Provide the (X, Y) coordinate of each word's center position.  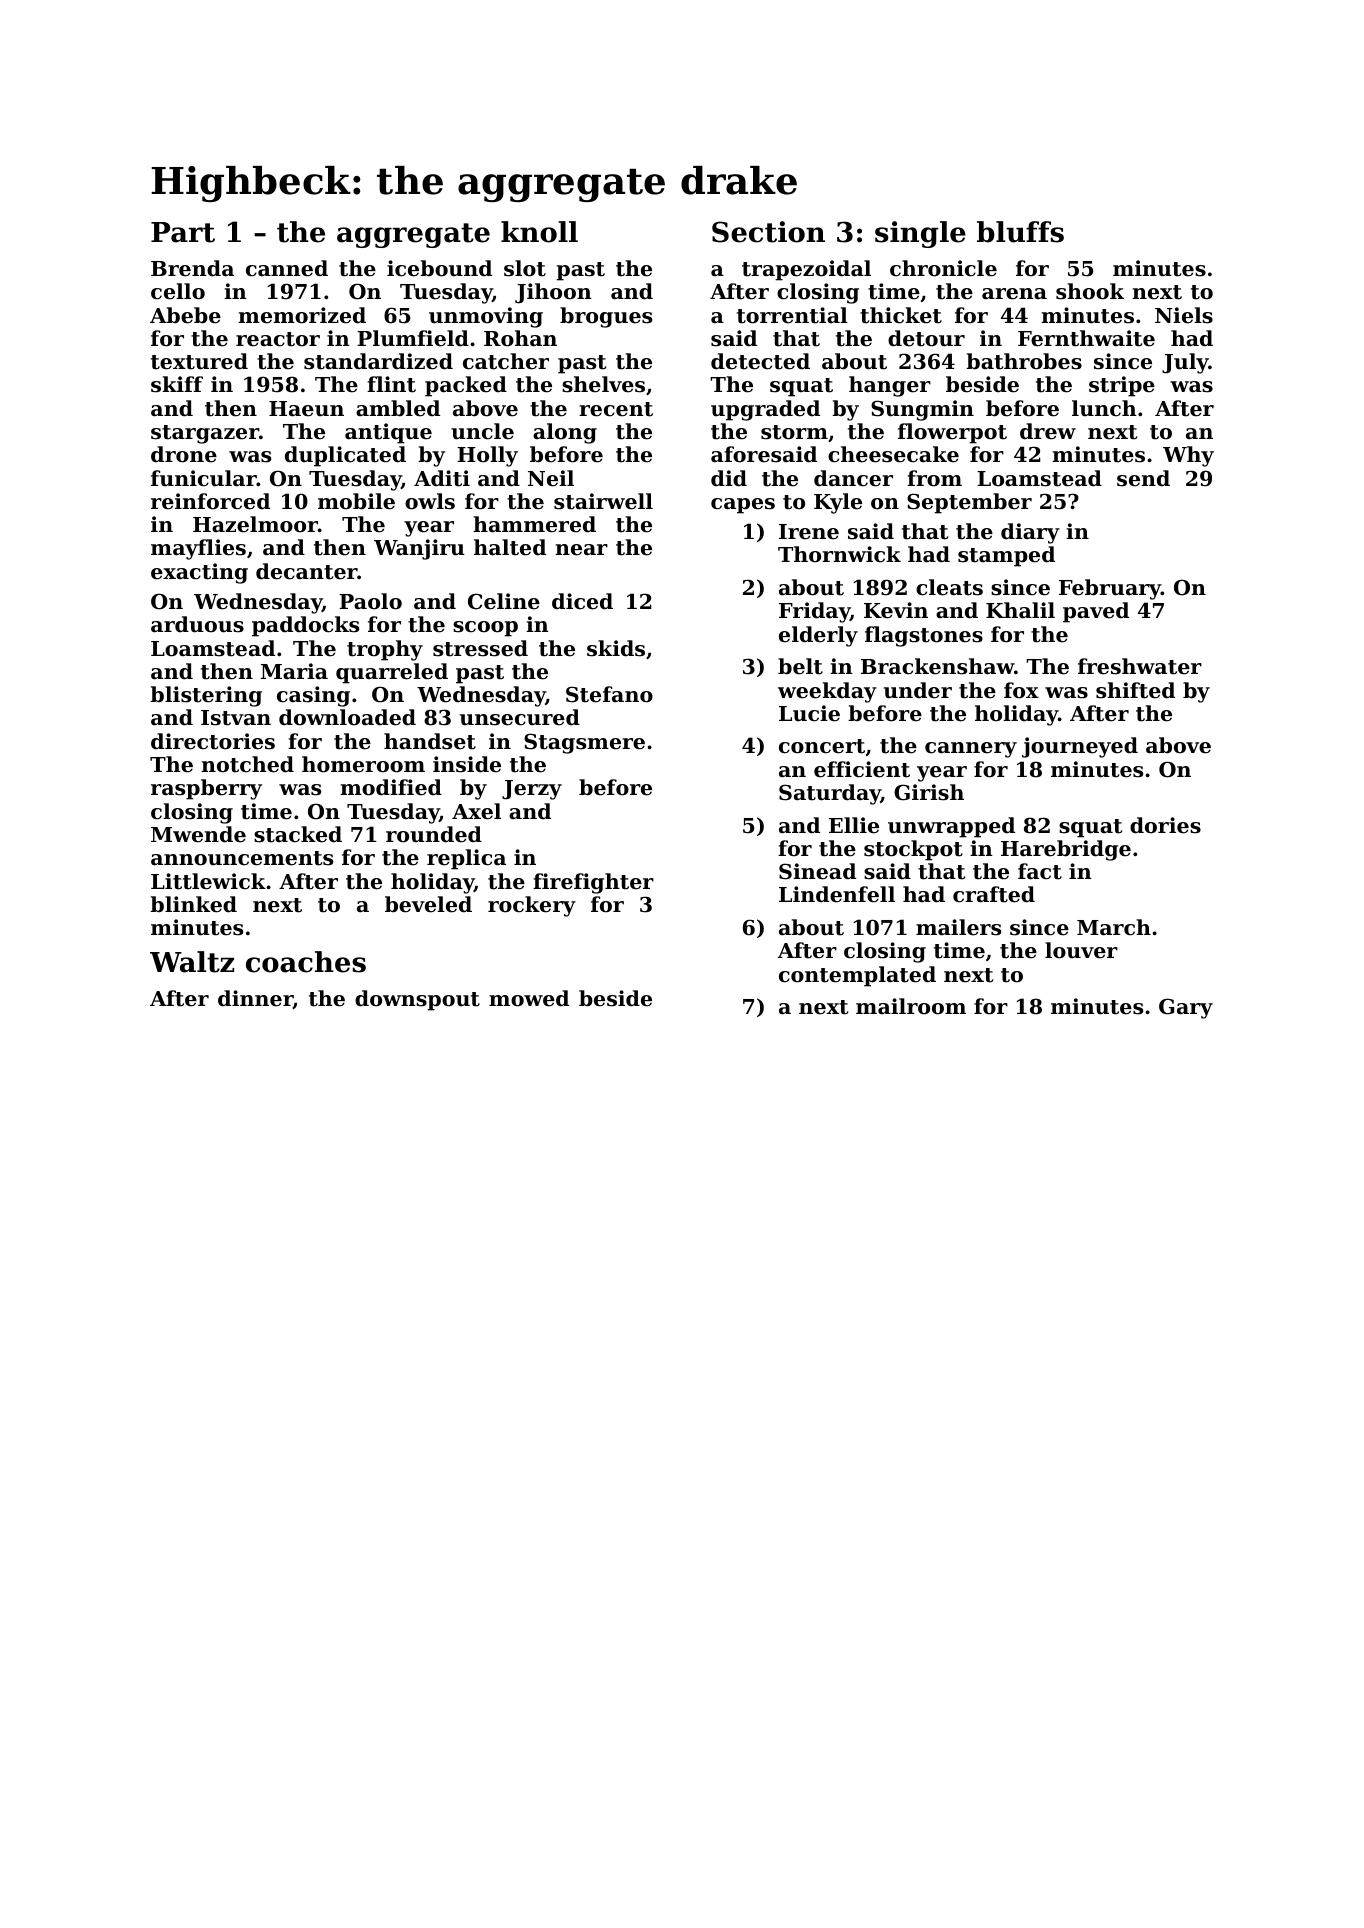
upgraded (765, 410)
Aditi (442, 478)
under (918, 690)
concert (822, 746)
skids (616, 648)
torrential (792, 315)
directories (213, 741)
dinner (255, 999)
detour (926, 338)
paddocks (305, 626)
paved (1096, 612)
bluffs (1020, 232)
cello (178, 291)
